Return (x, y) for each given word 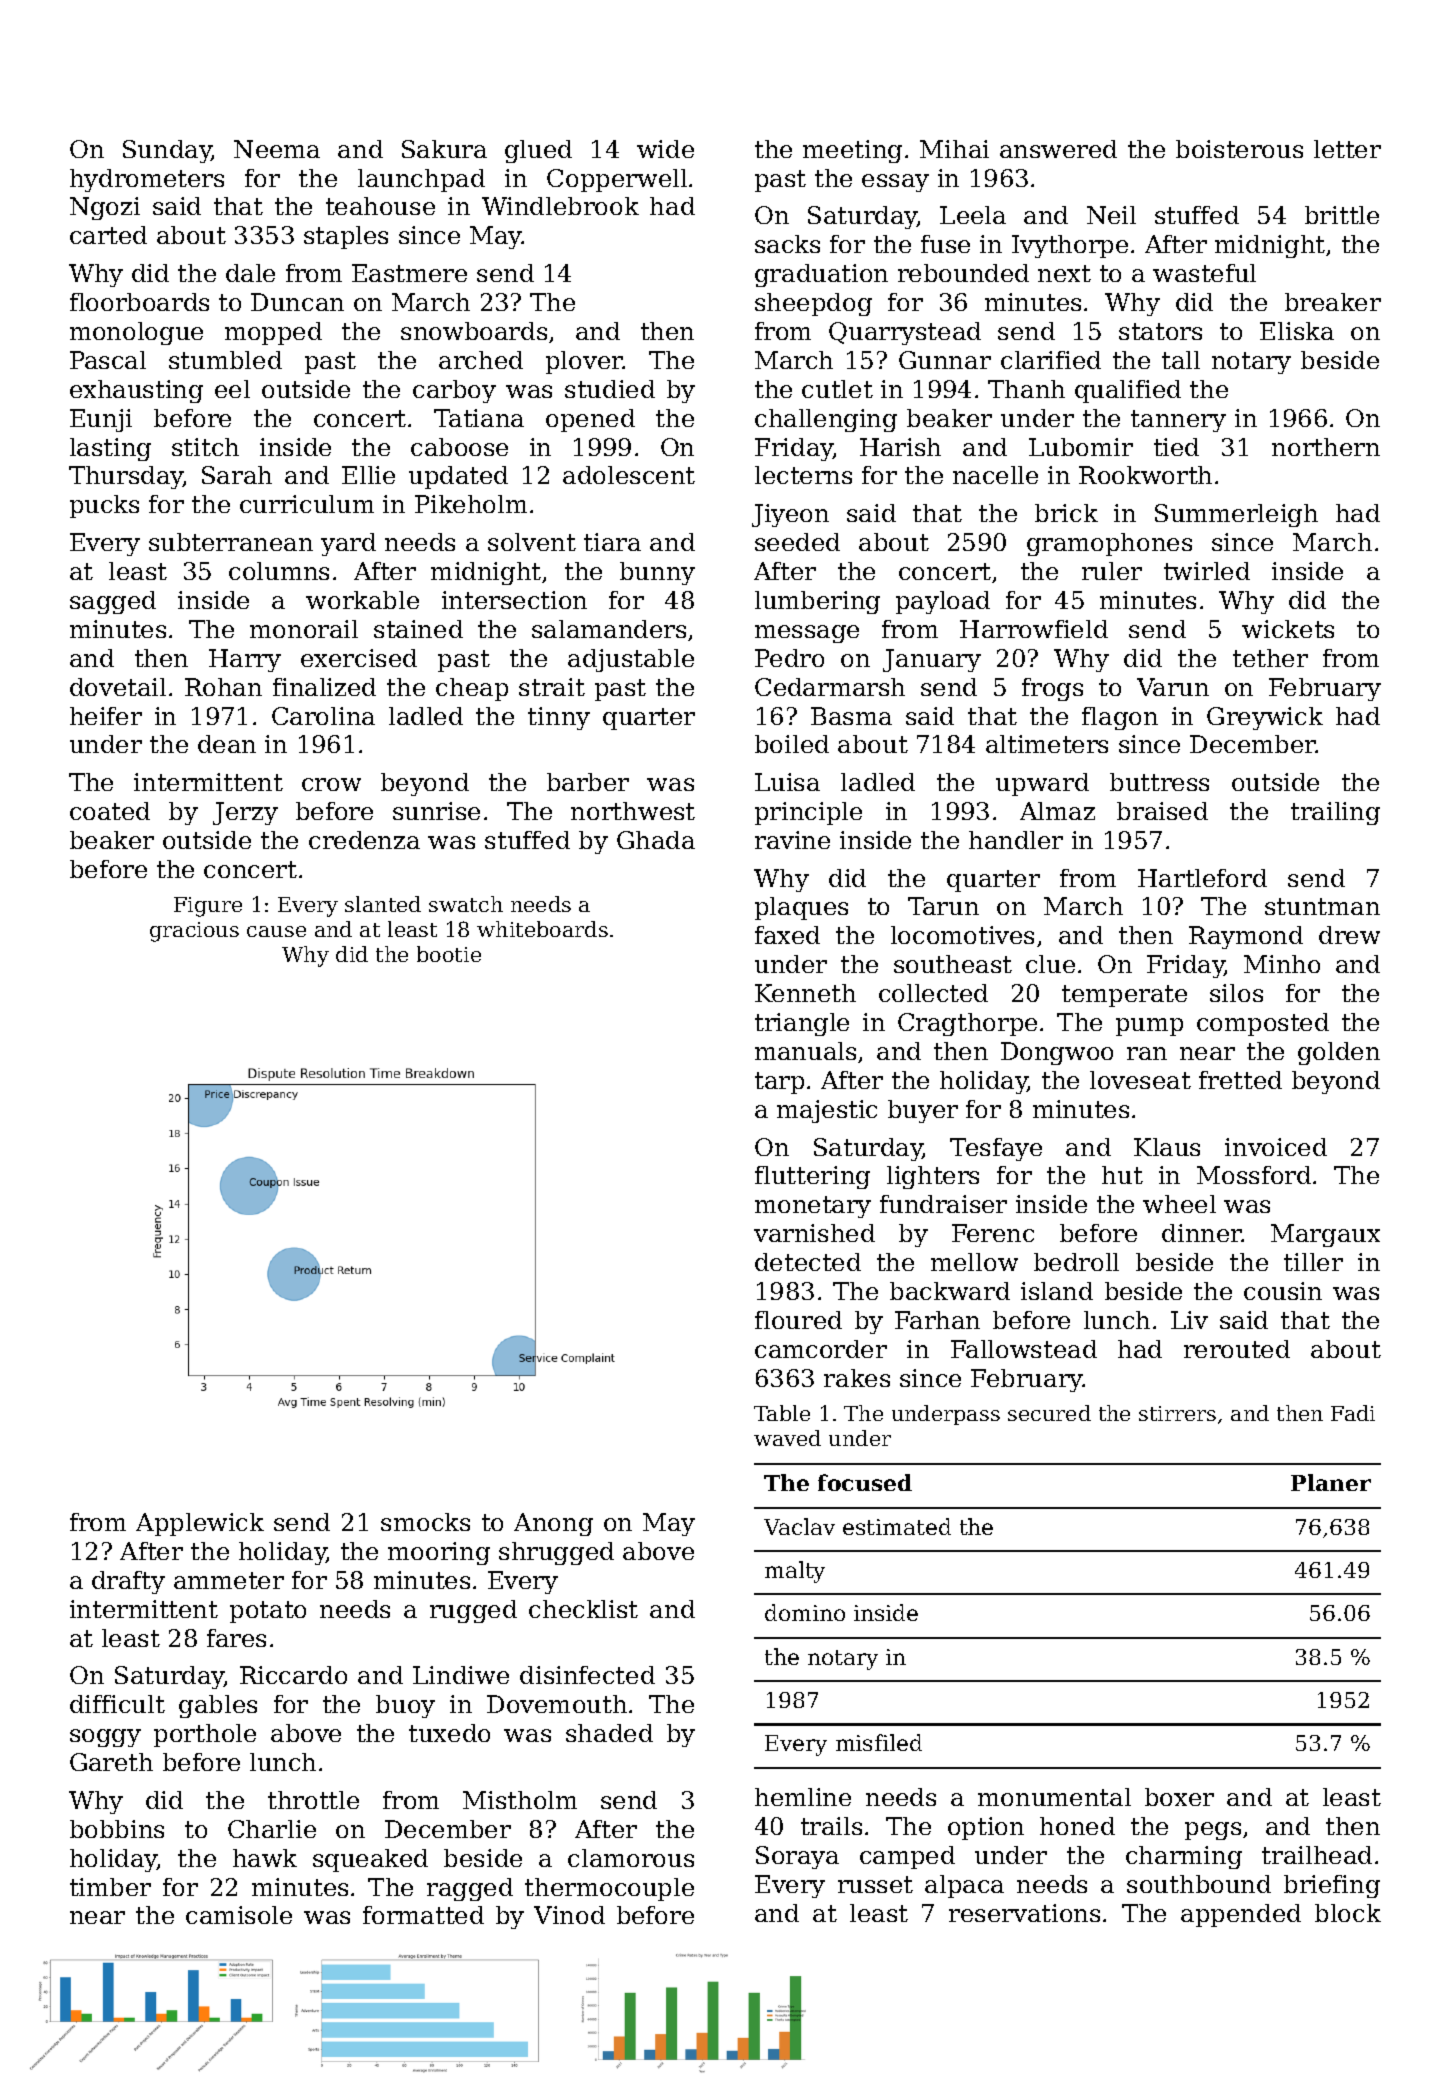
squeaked (370, 1860)
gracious (194, 932)
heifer (106, 716)
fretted (1240, 1080)
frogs (1052, 689)
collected (933, 993)
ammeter (229, 1580)
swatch (466, 904)
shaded (609, 1733)
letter (1347, 149)
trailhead (1317, 1855)
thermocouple (609, 1889)
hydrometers (147, 180)
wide (665, 149)
